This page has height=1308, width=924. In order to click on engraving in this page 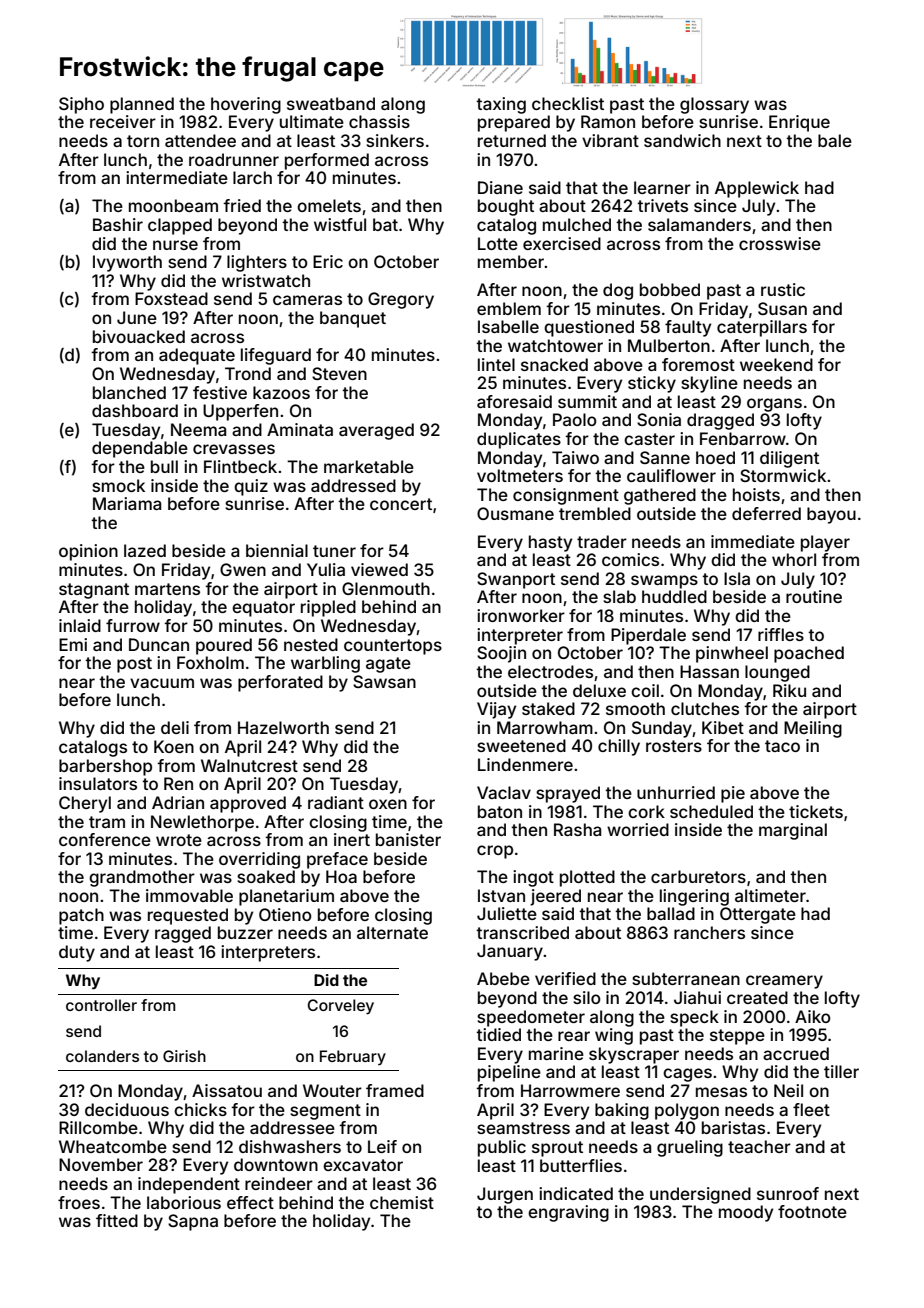, I will do `click(568, 1213)`.
